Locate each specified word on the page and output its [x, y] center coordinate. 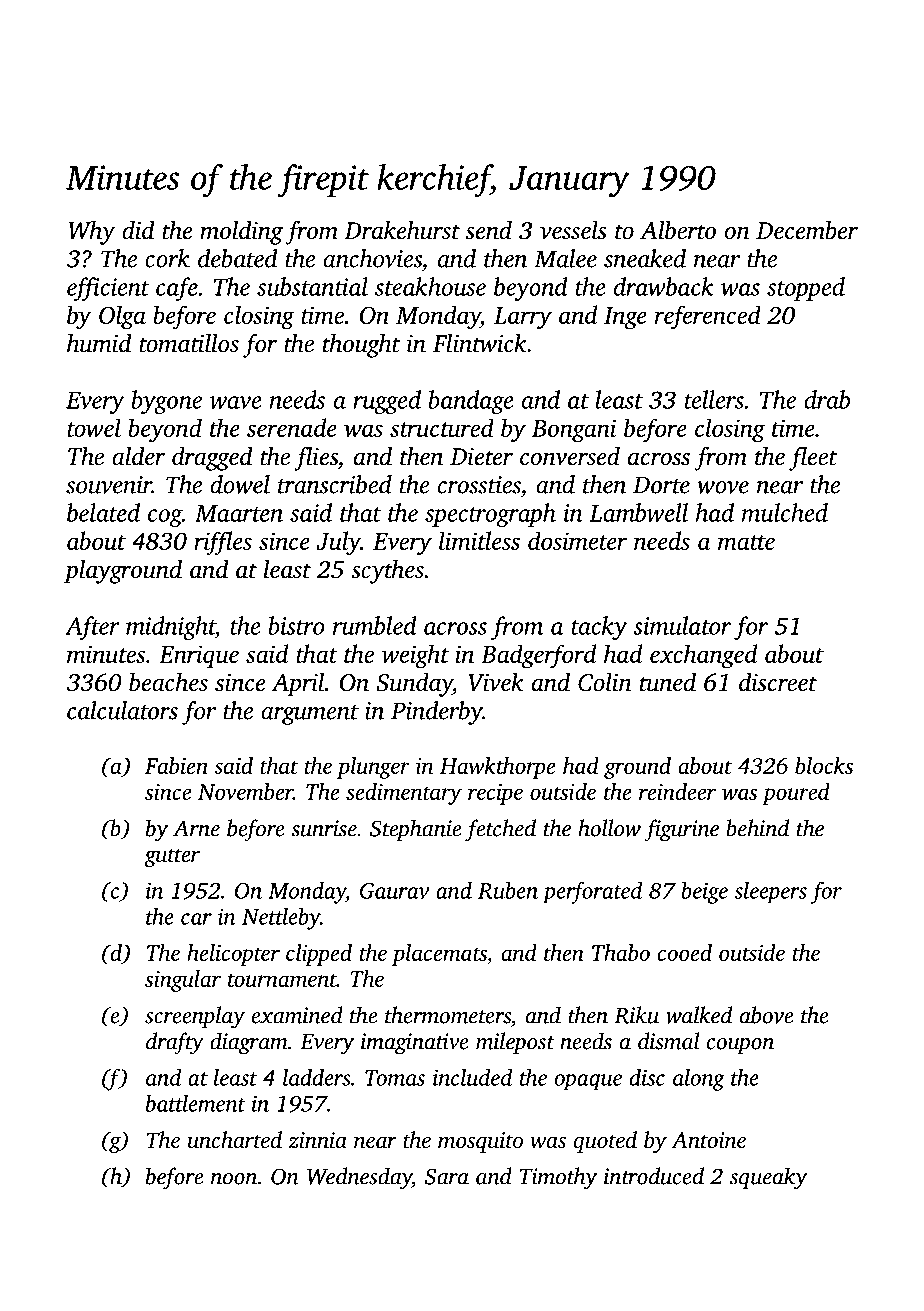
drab [827, 399]
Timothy [558, 1178]
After [92, 628]
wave [236, 402]
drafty [175, 1043]
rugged [387, 402]
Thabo [621, 952]
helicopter [233, 955]
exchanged [703, 656]
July [338, 543]
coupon [740, 1046]
